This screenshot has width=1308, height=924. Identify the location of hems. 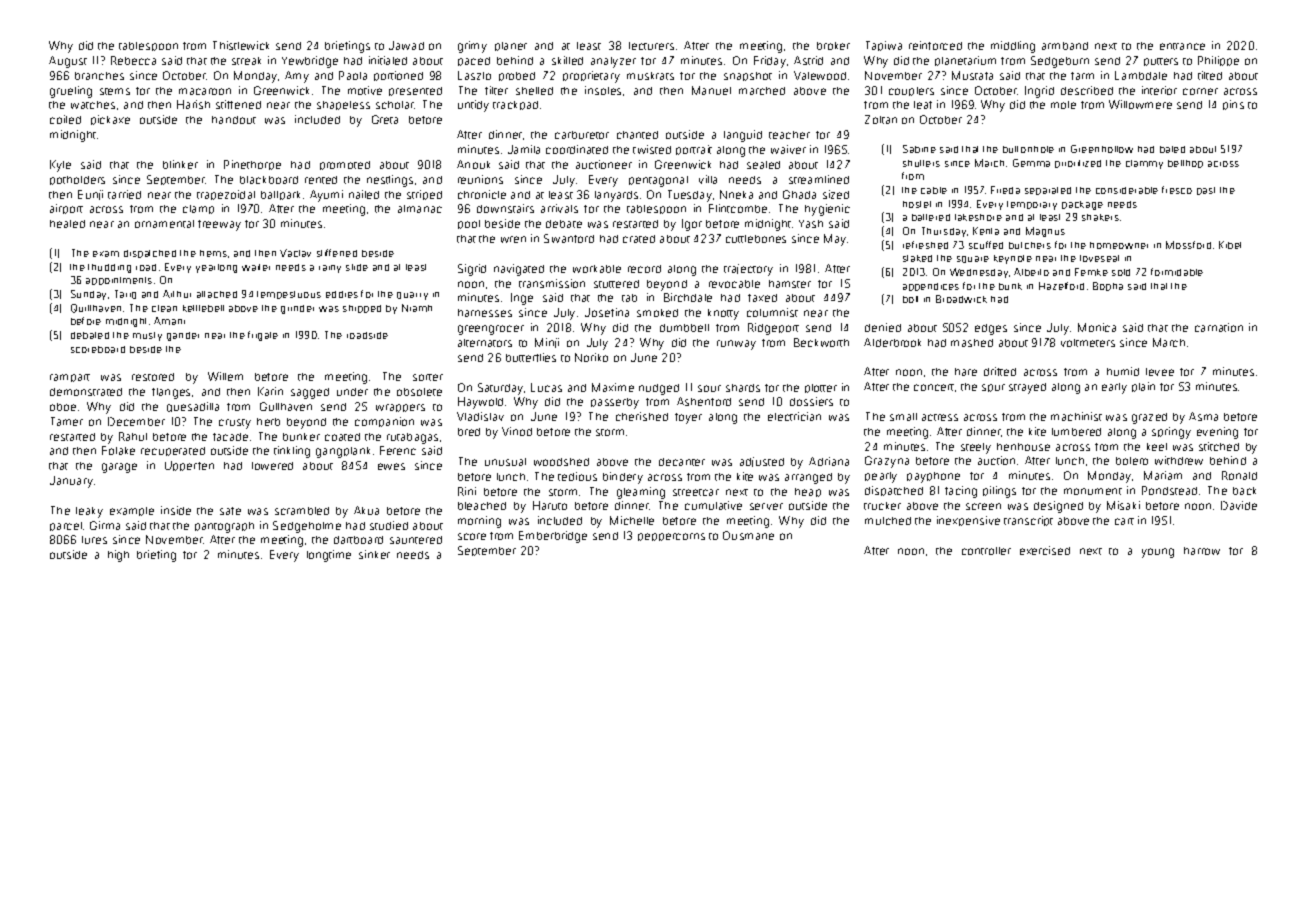
(213, 253).
